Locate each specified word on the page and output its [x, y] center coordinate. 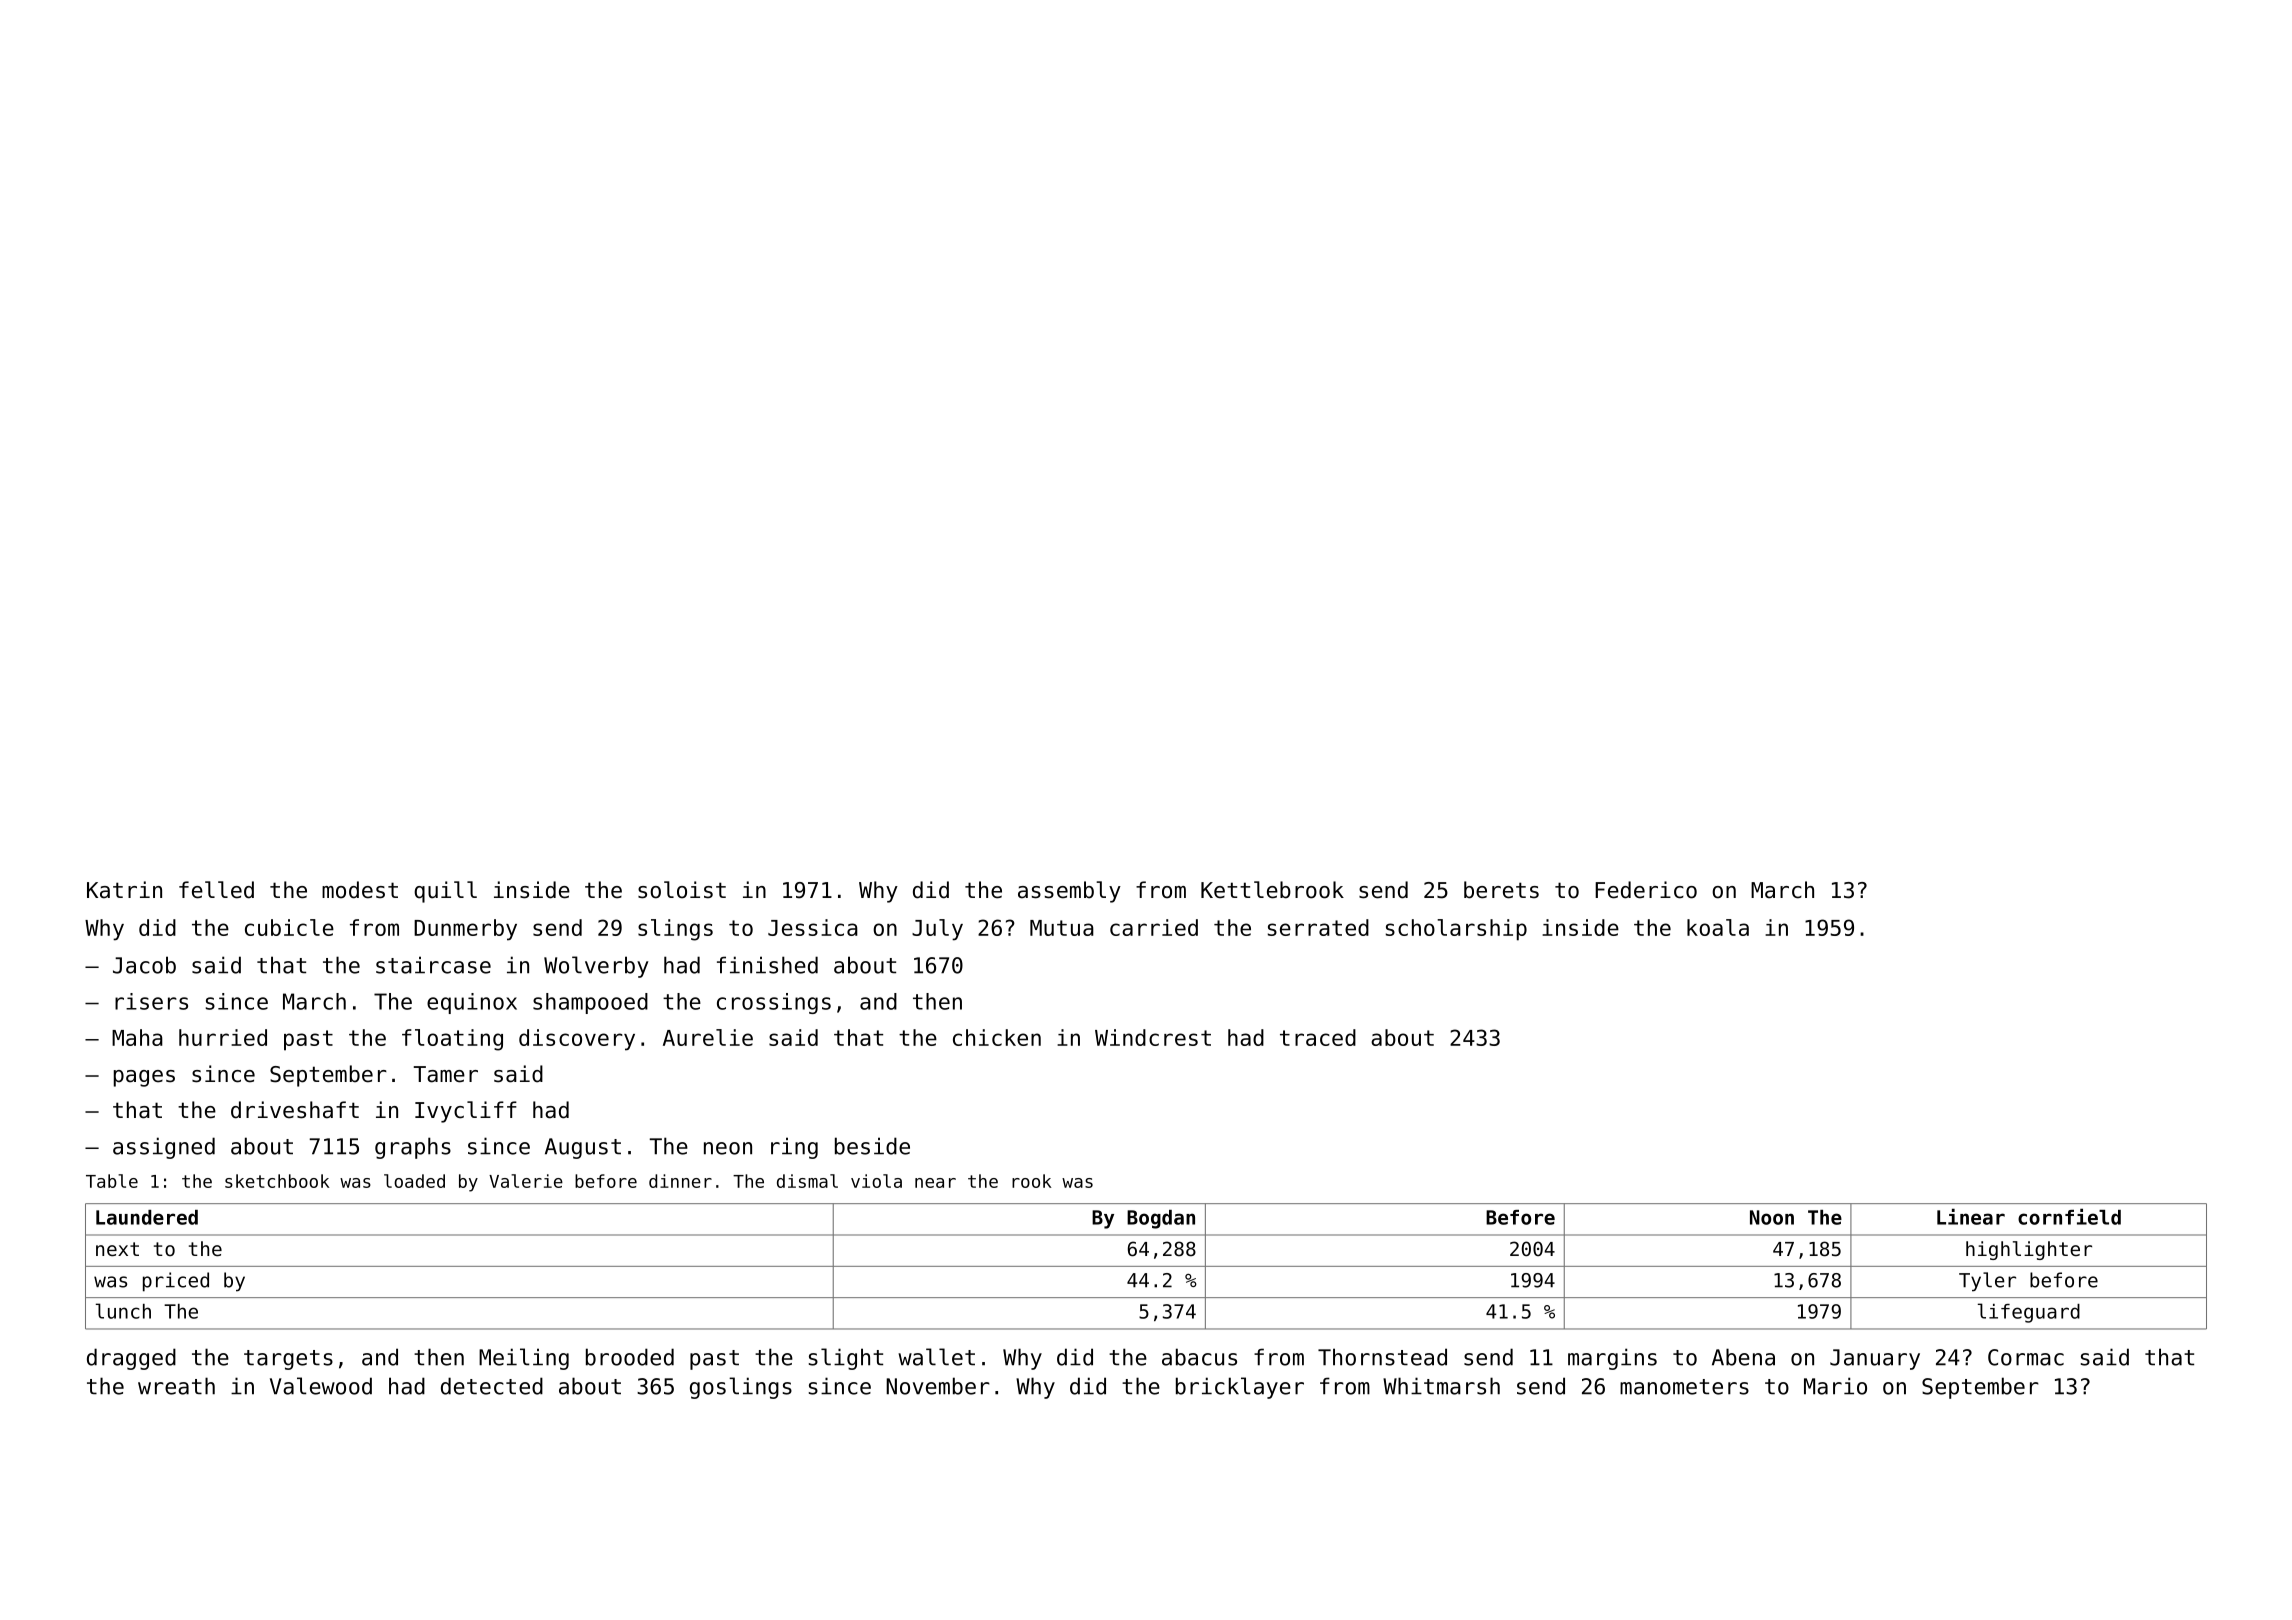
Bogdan [1161, 1219]
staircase [433, 965]
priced [176, 1282]
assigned [164, 1148]
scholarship [1456, 930]
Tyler [1987, 1282]
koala [1718, 927]
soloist [682, 890]
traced [1318, 1037]
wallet [936, 1357]
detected [492, 1386]
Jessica [813, 927]
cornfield [2069, 1216]
